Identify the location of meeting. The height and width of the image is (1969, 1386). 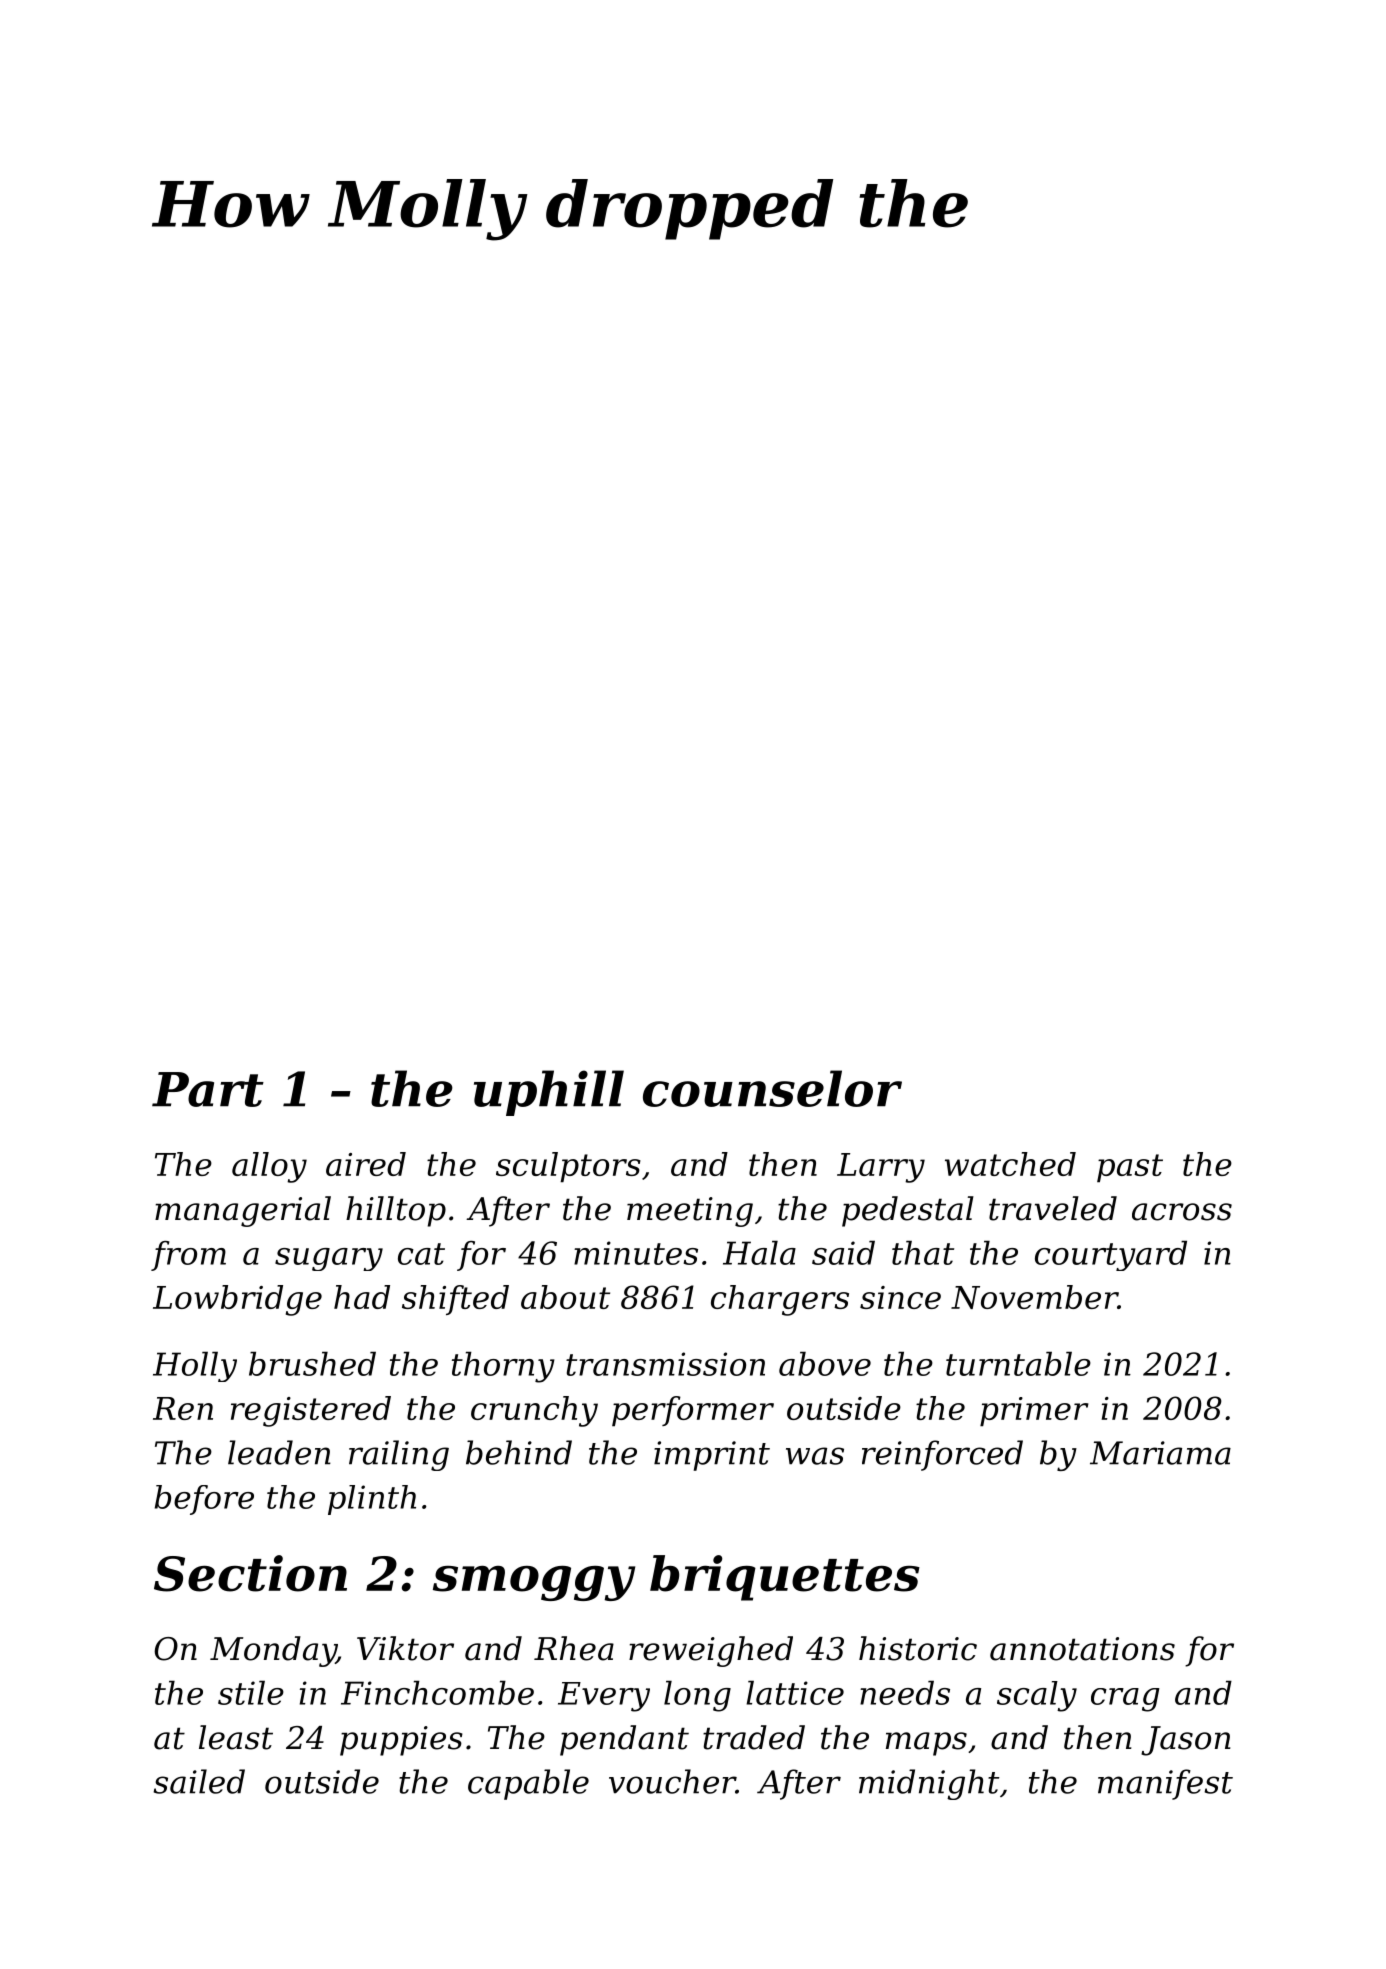
(690, 1212).
